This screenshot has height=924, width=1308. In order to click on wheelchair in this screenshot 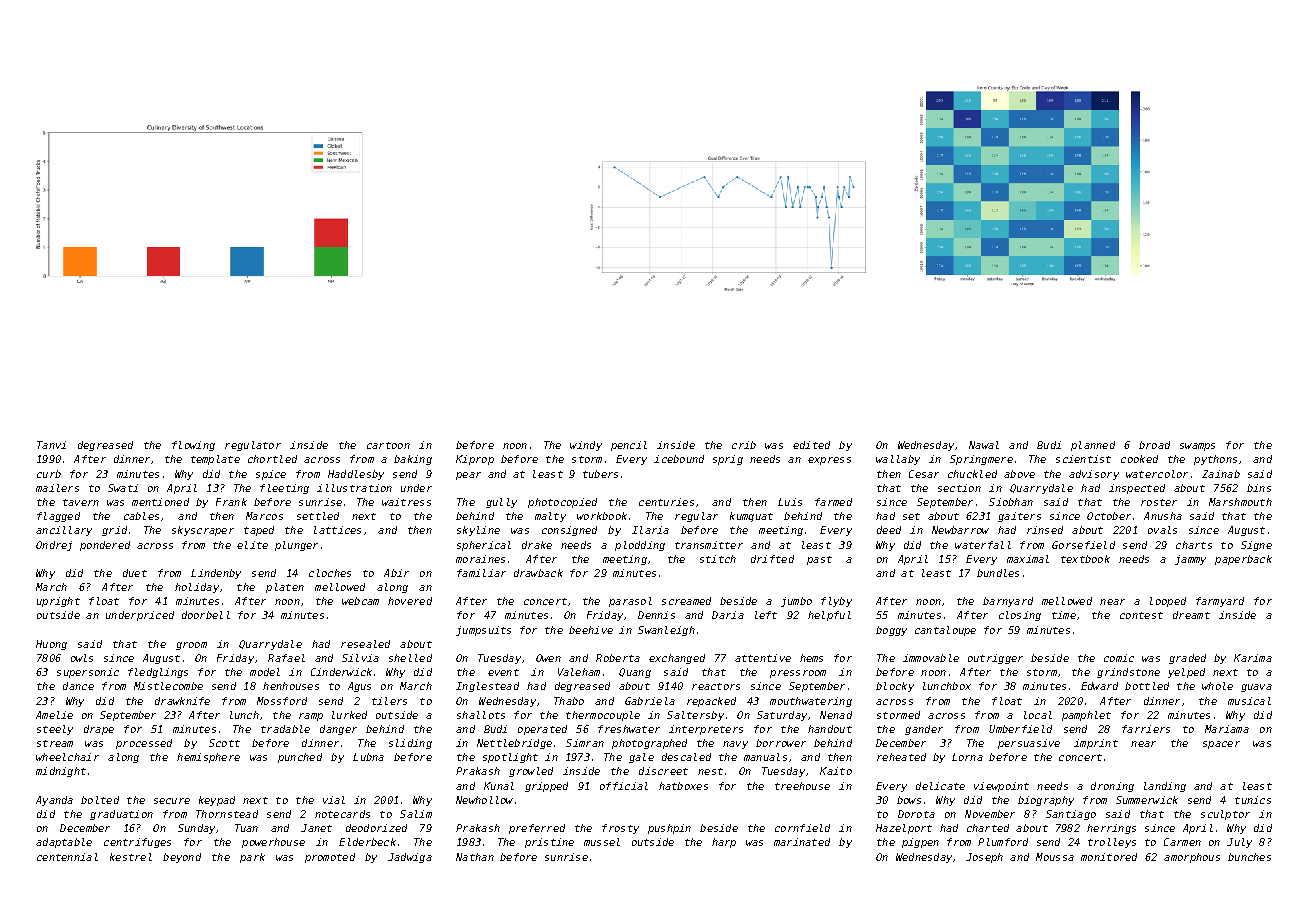, I will do `click(67, 757)`.
